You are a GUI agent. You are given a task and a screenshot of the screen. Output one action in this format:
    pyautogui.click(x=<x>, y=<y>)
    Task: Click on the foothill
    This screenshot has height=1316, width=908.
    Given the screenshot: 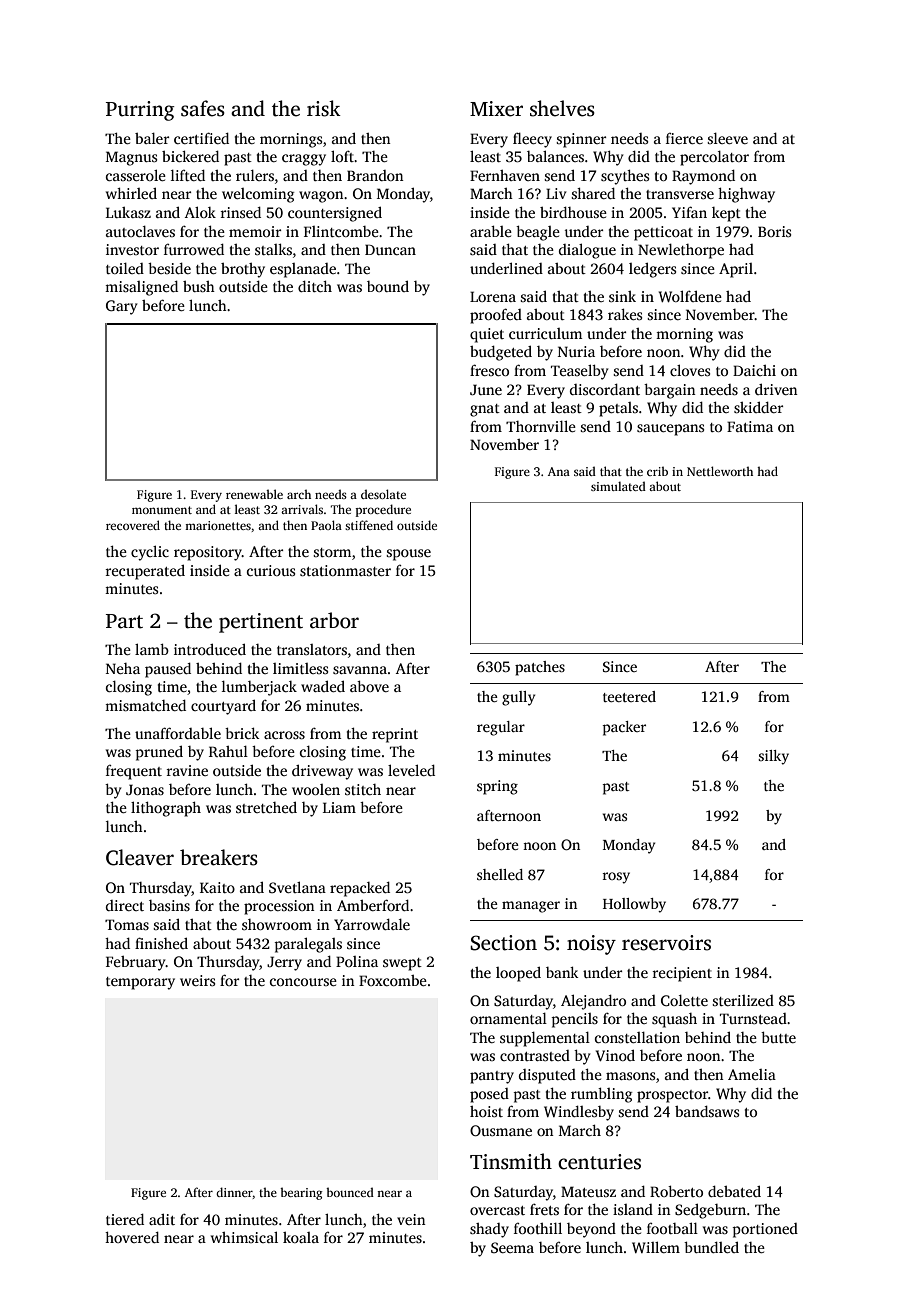 What is the action you would take?
    pyautogui.click(x=538, y=1228)
